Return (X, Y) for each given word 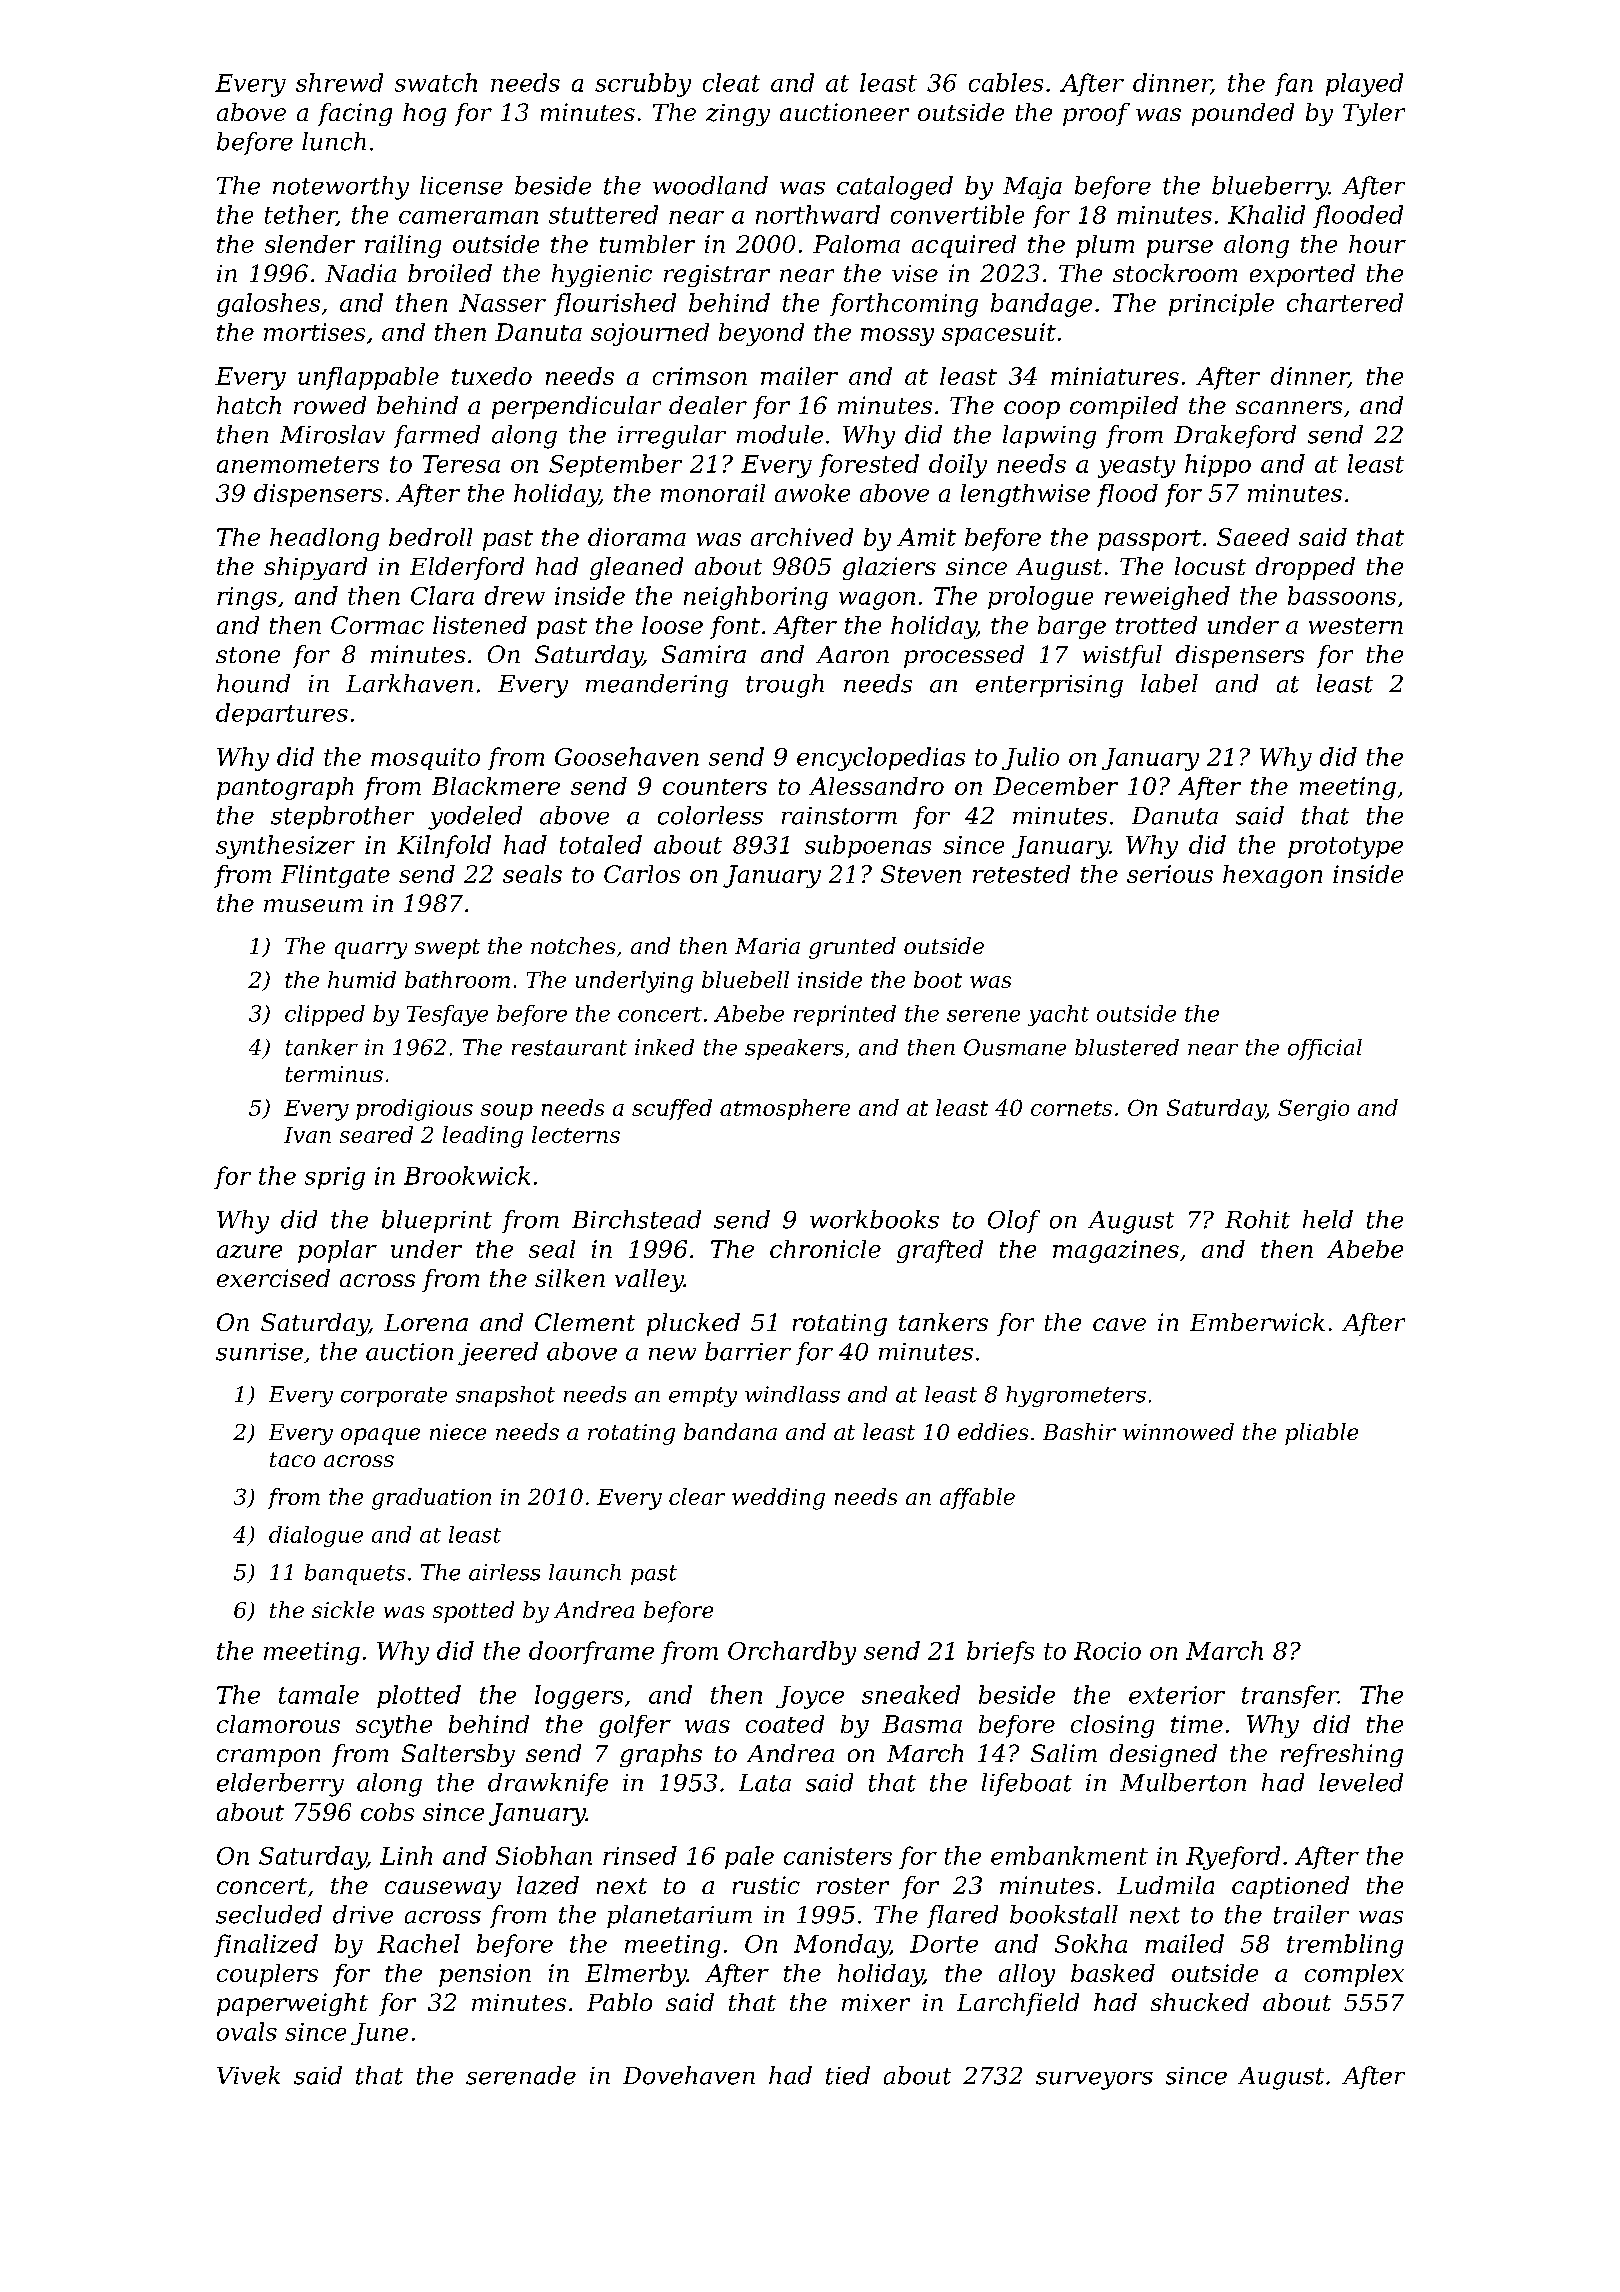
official (1325, 1049)
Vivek (248, 2075)
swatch (436, 82)
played (1364, 85)
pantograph (285, 788)
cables (1006, 82)
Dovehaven (689, 2075)
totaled (601, 844)
